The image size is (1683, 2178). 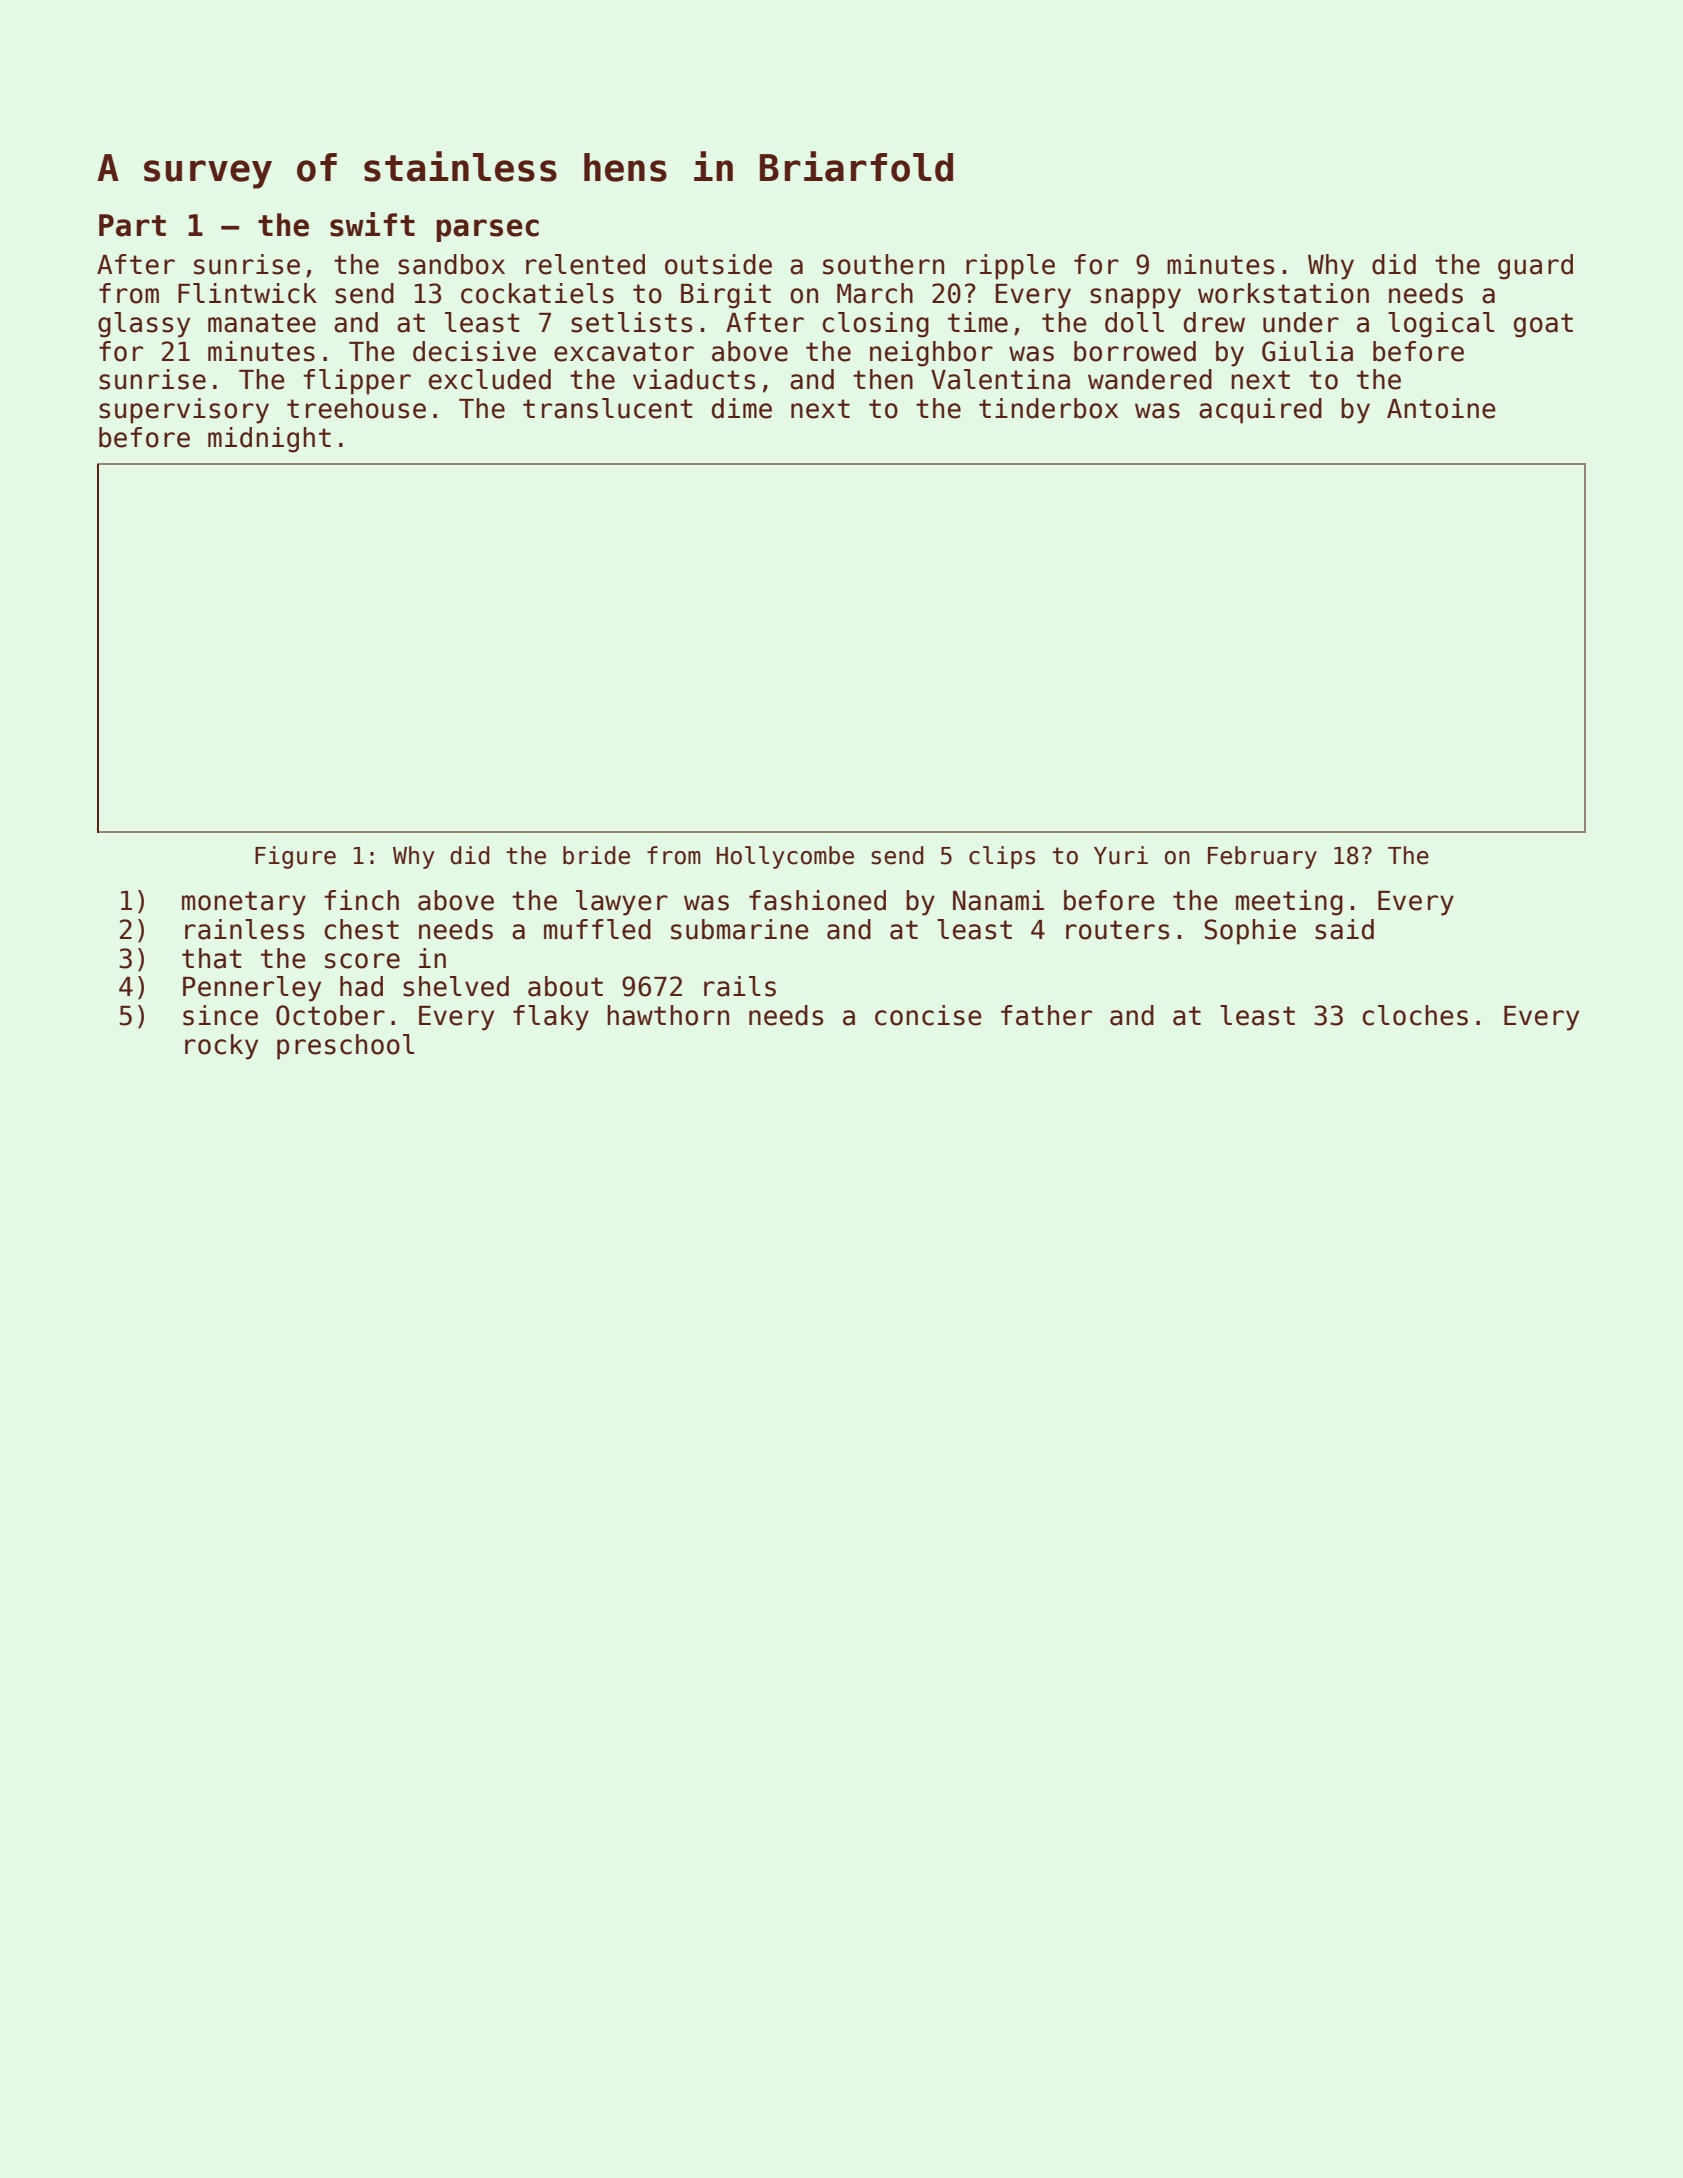 I want to click on guard, so click(x=1535, y=267).
